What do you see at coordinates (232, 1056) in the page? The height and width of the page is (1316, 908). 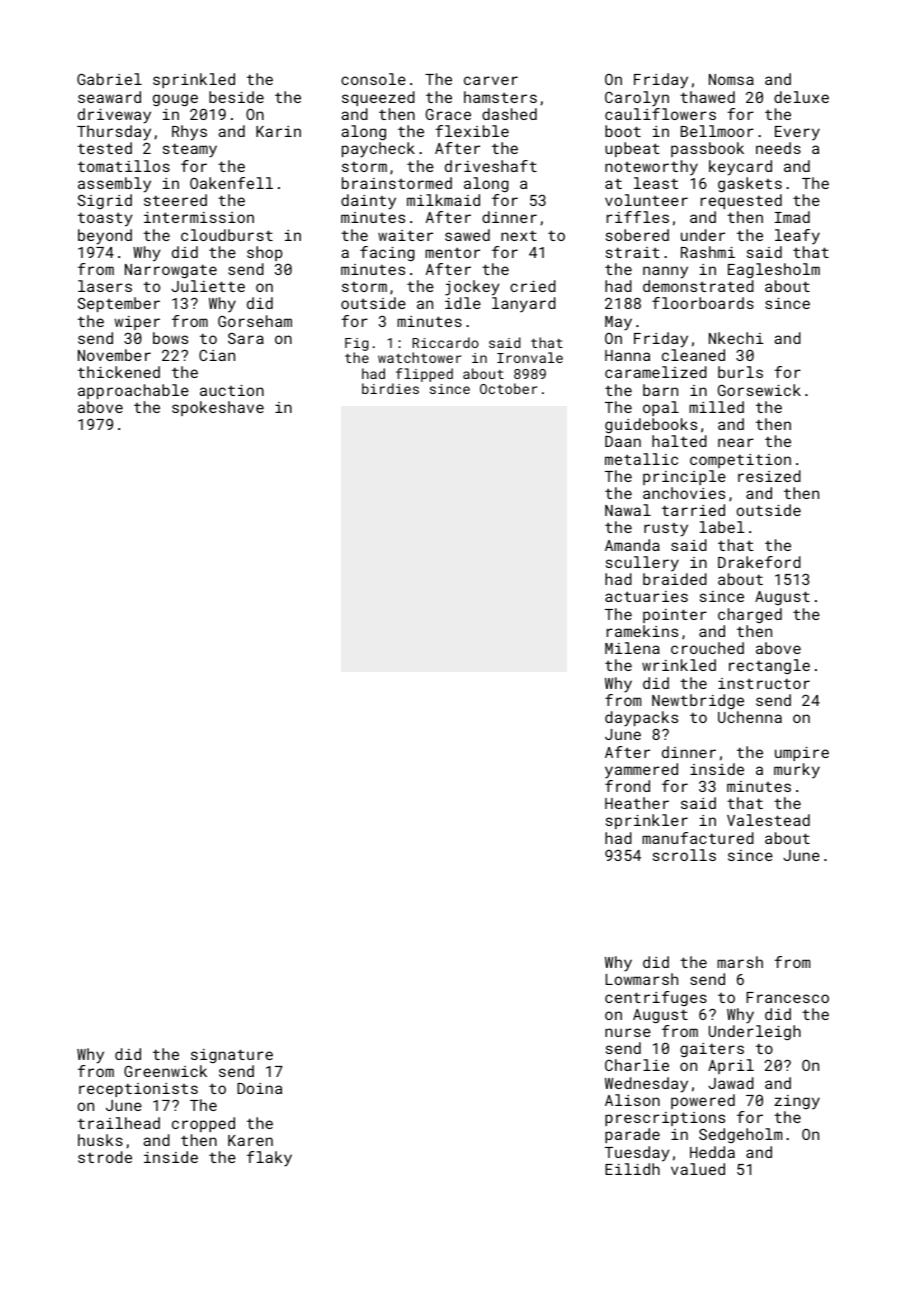 I see `signature` at bounding box center [232, 1056].
